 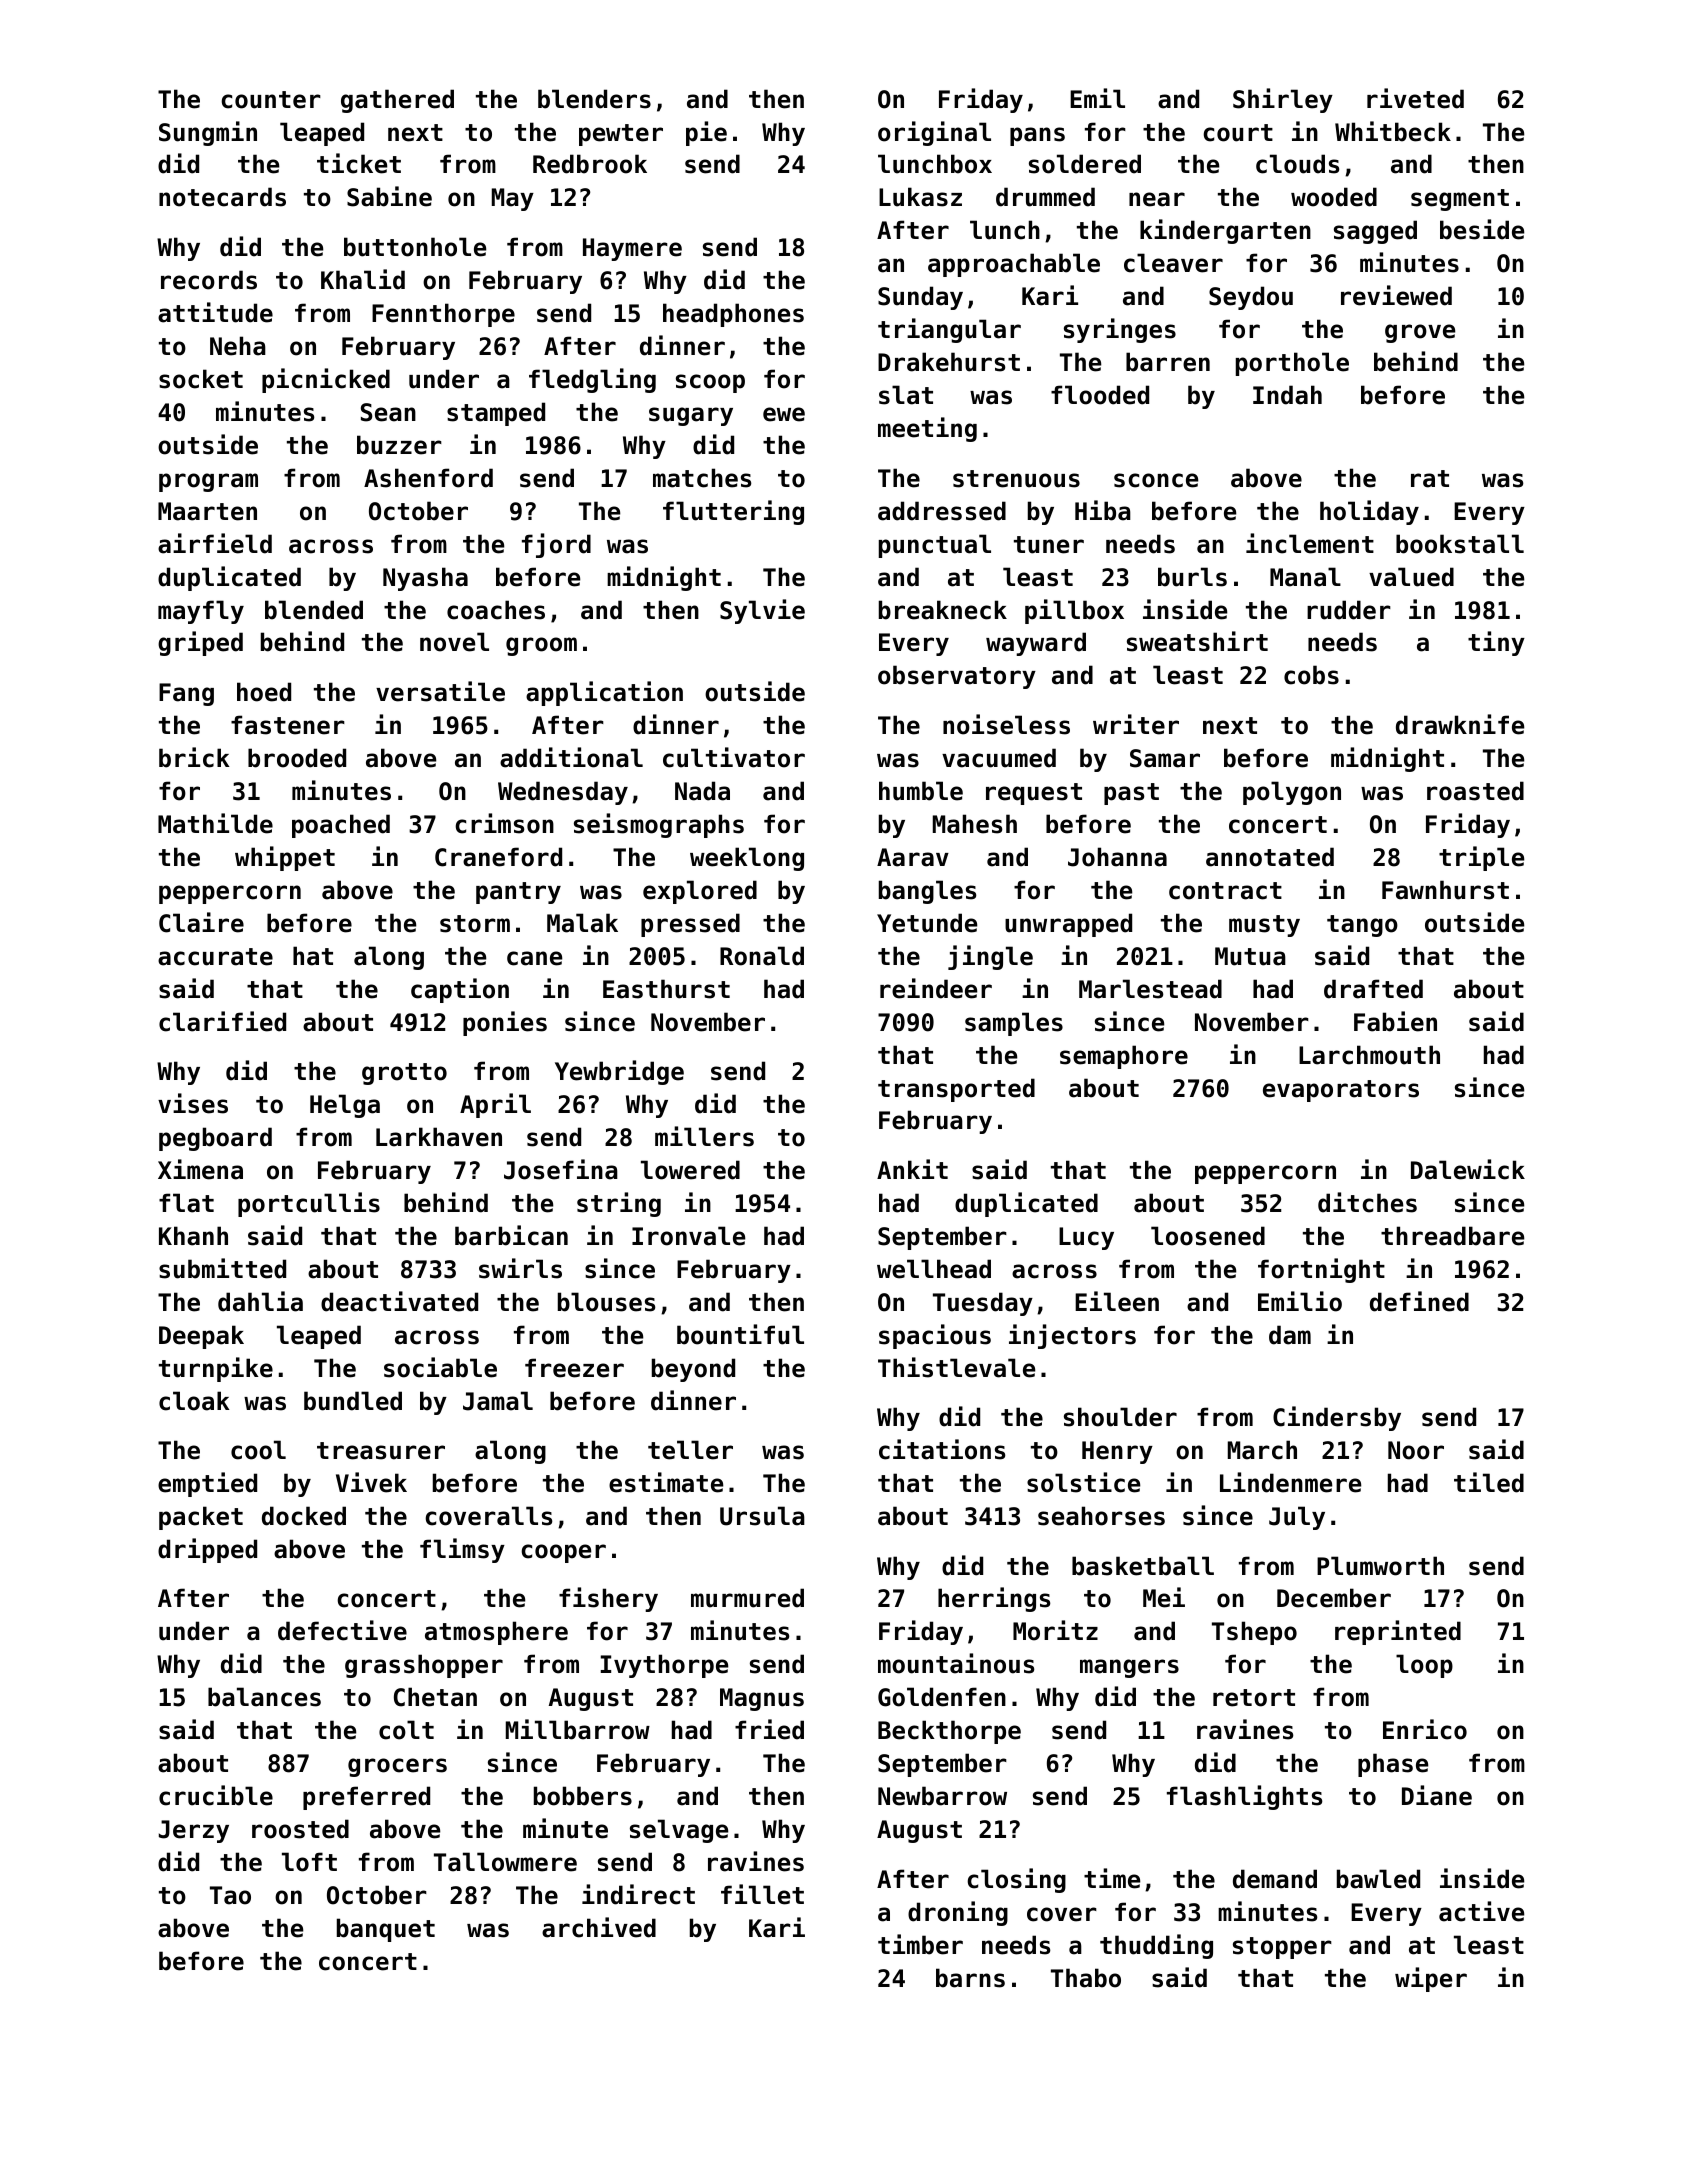 What do you see at coordinates (440, 691) in the screenshot?
I see `versatile` at bounding box center [440, 691].
